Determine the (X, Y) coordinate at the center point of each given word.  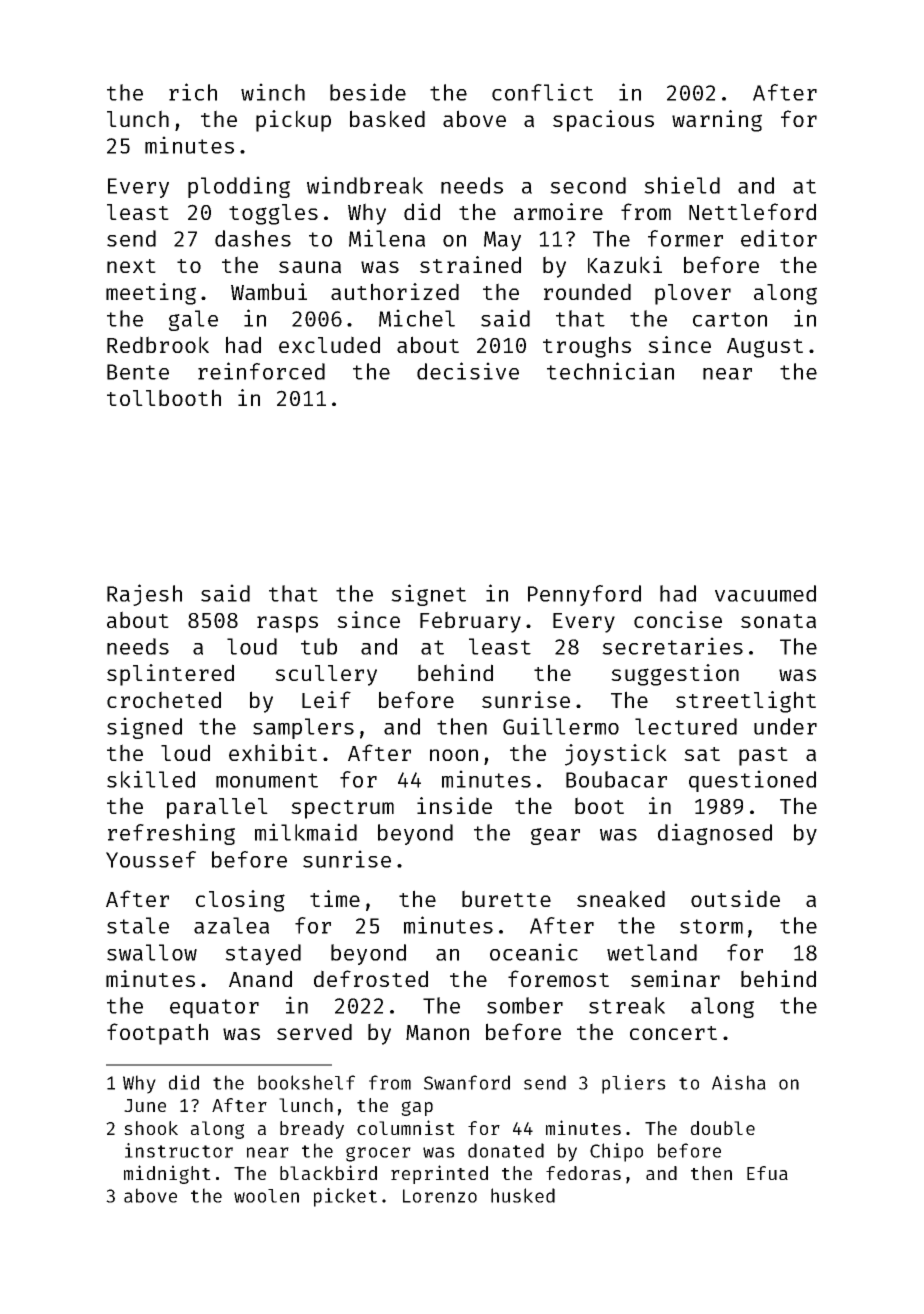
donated (506, 1150)
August (765, 348)
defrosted (371, 978)
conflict (542, 92)
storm (711, 926)
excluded (329, 344)
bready (312, 1130)
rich (193, 92)
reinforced (261, 371)
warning (717, 121)
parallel (217, 808)
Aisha (739, 1082)
